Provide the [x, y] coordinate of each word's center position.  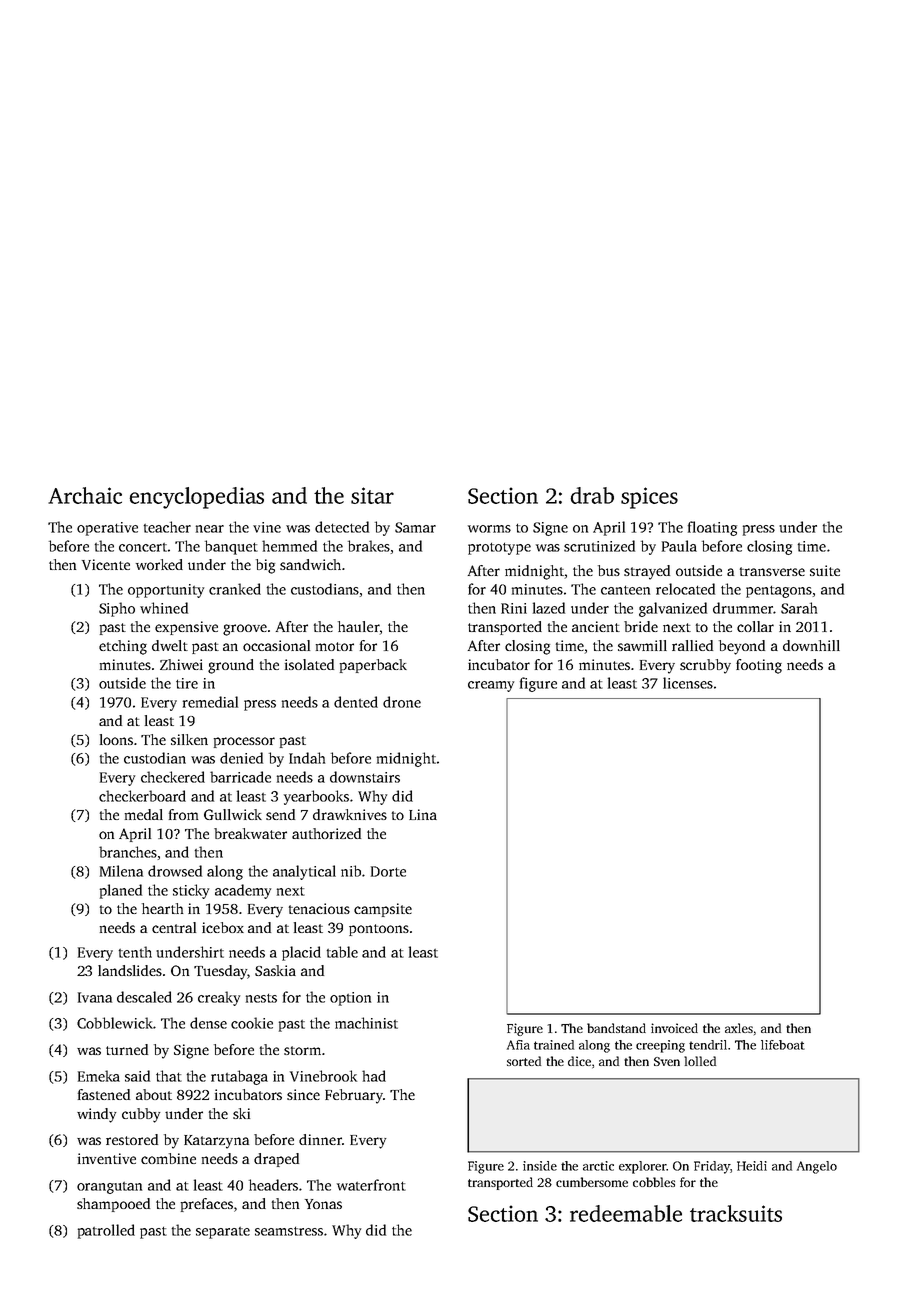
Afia [518, 1045]
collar [755, 626]
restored [132, 1139]
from [183, 814]
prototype [499, 549]
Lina [423, 814]
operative [107, 529]
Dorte [388, 871]
